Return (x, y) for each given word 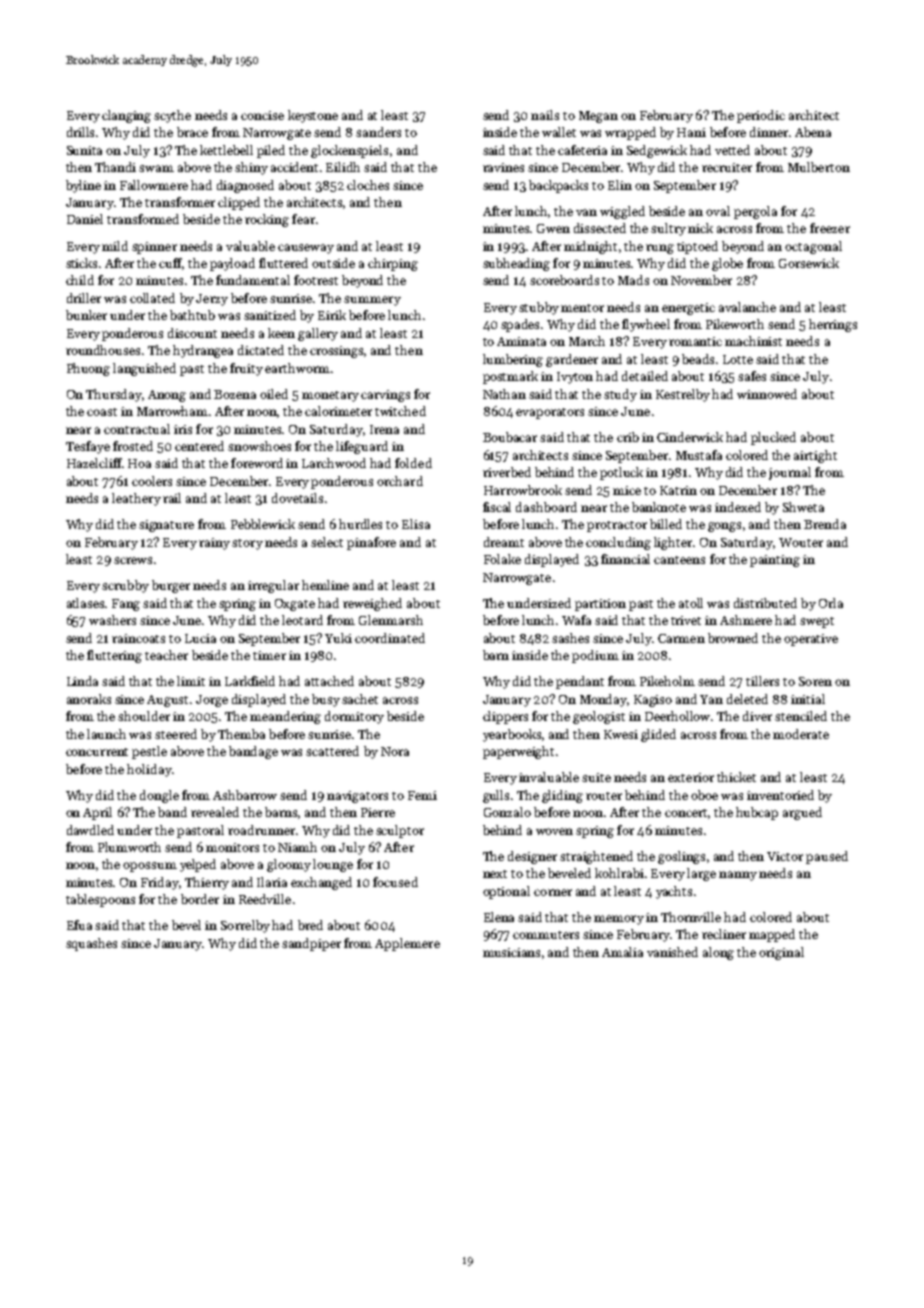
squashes (91, 944)
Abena (813, 132)
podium (595, 656)
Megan (598, 117)
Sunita (84, 150)
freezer (830, 228)
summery (372, 301)
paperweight (518, 752)
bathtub (192, 315)
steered (176, 734)
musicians (511, 952)
